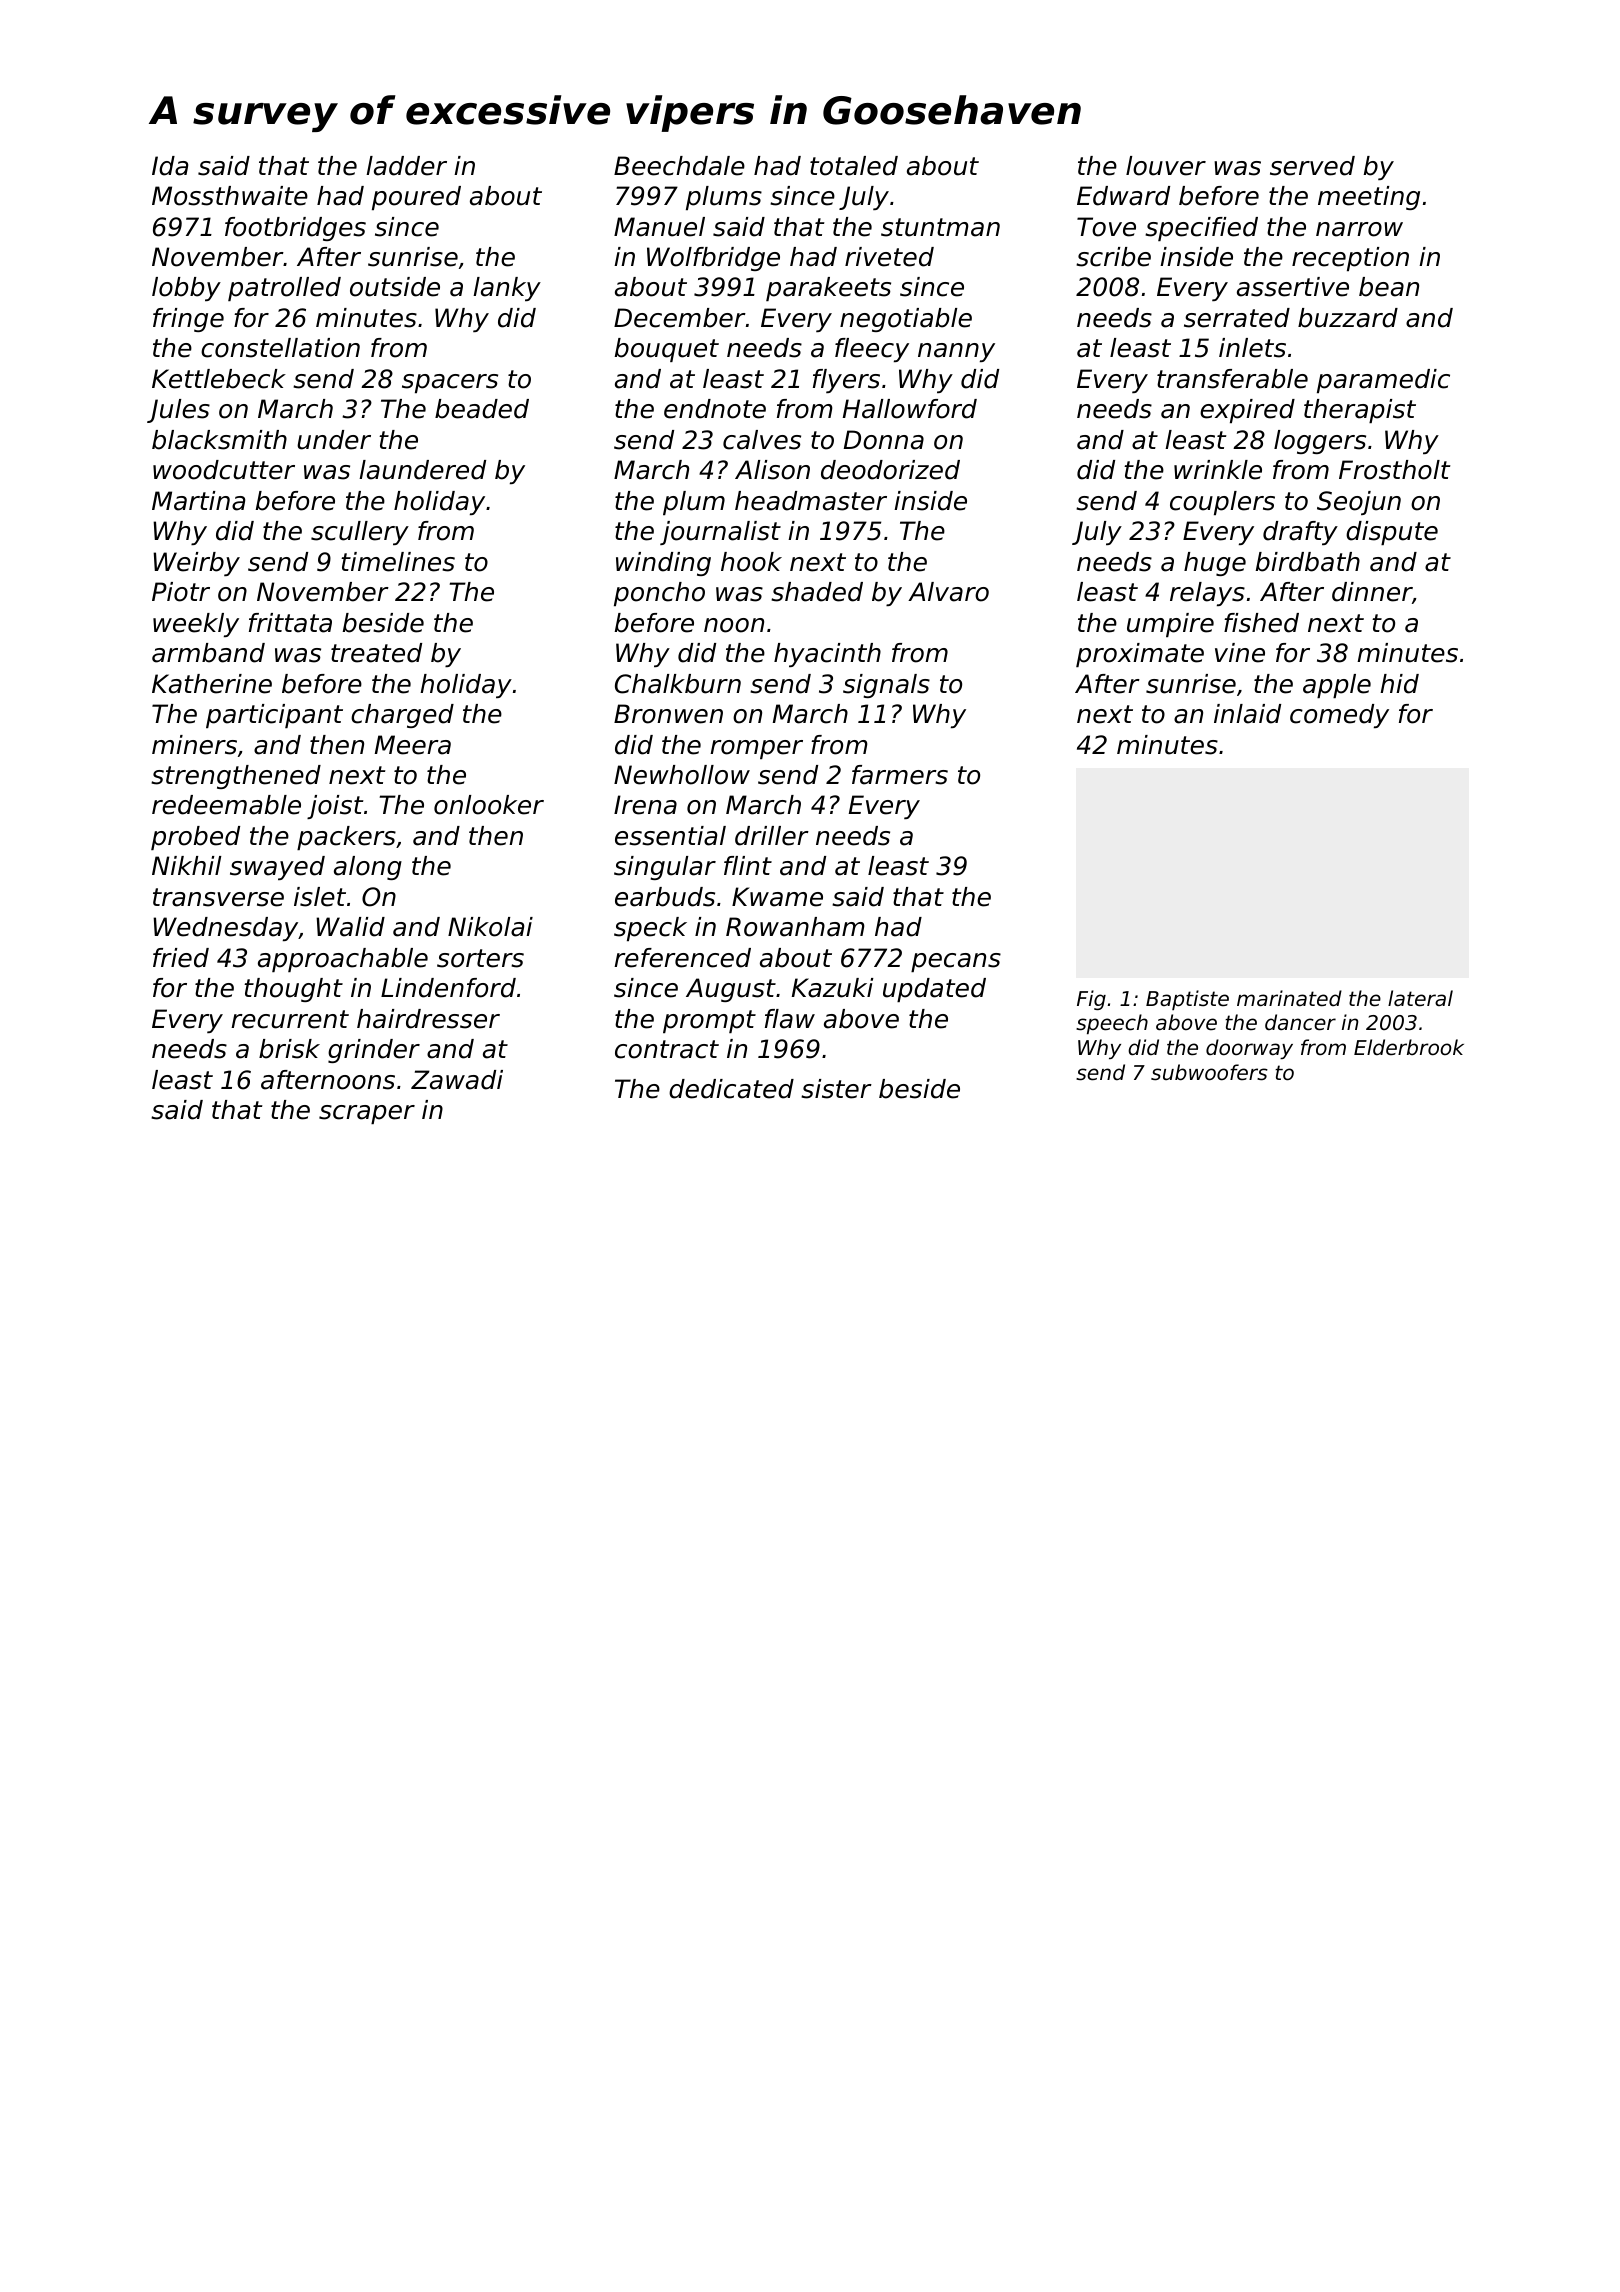  I want to click on scraper, so click(367, 1114).
